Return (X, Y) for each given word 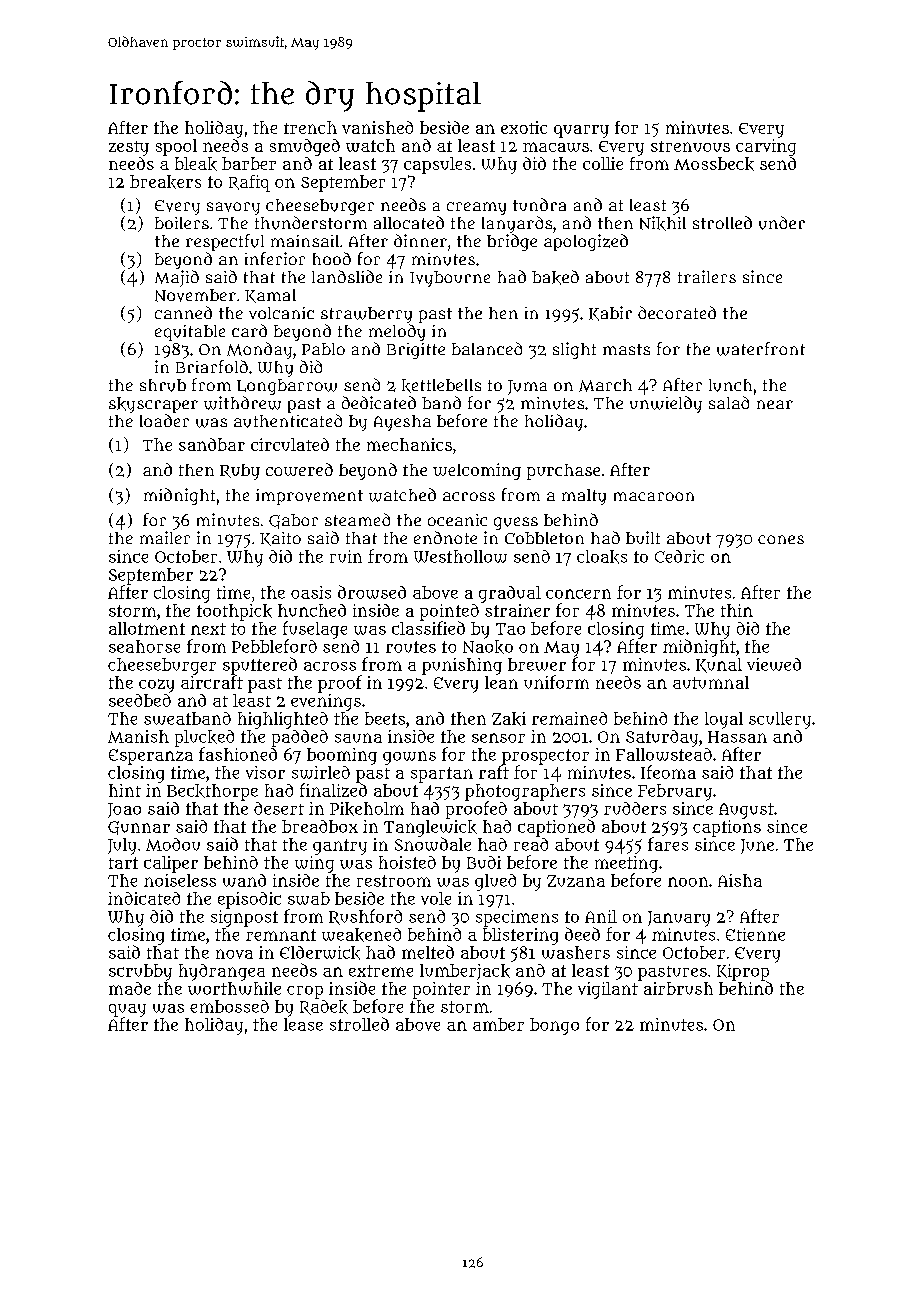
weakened (361, 935)
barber (249, 163)
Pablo (323, 349)
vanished (377, 127)
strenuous (690, 146)
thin (737, 610)
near (775, 404)
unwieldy (666, 404)
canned (183, 312)
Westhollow (460, 556)
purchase (563, 472)
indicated (144, 898)
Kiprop (743, 972)
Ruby (240, 472)
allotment (147, 628)
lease (303, 1024)
